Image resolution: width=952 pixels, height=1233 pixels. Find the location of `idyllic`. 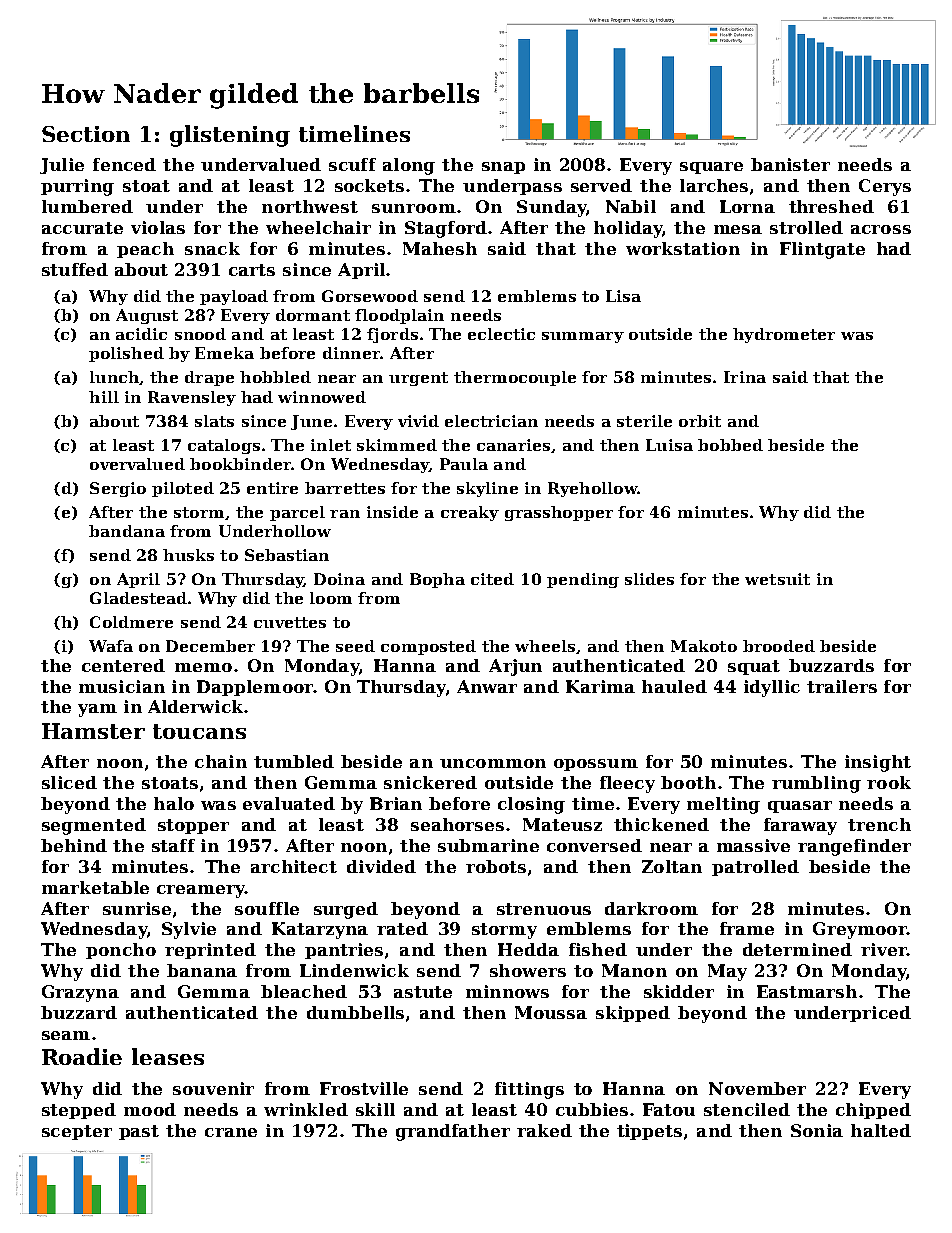

idyllic is located at coordinates (772, 688).
